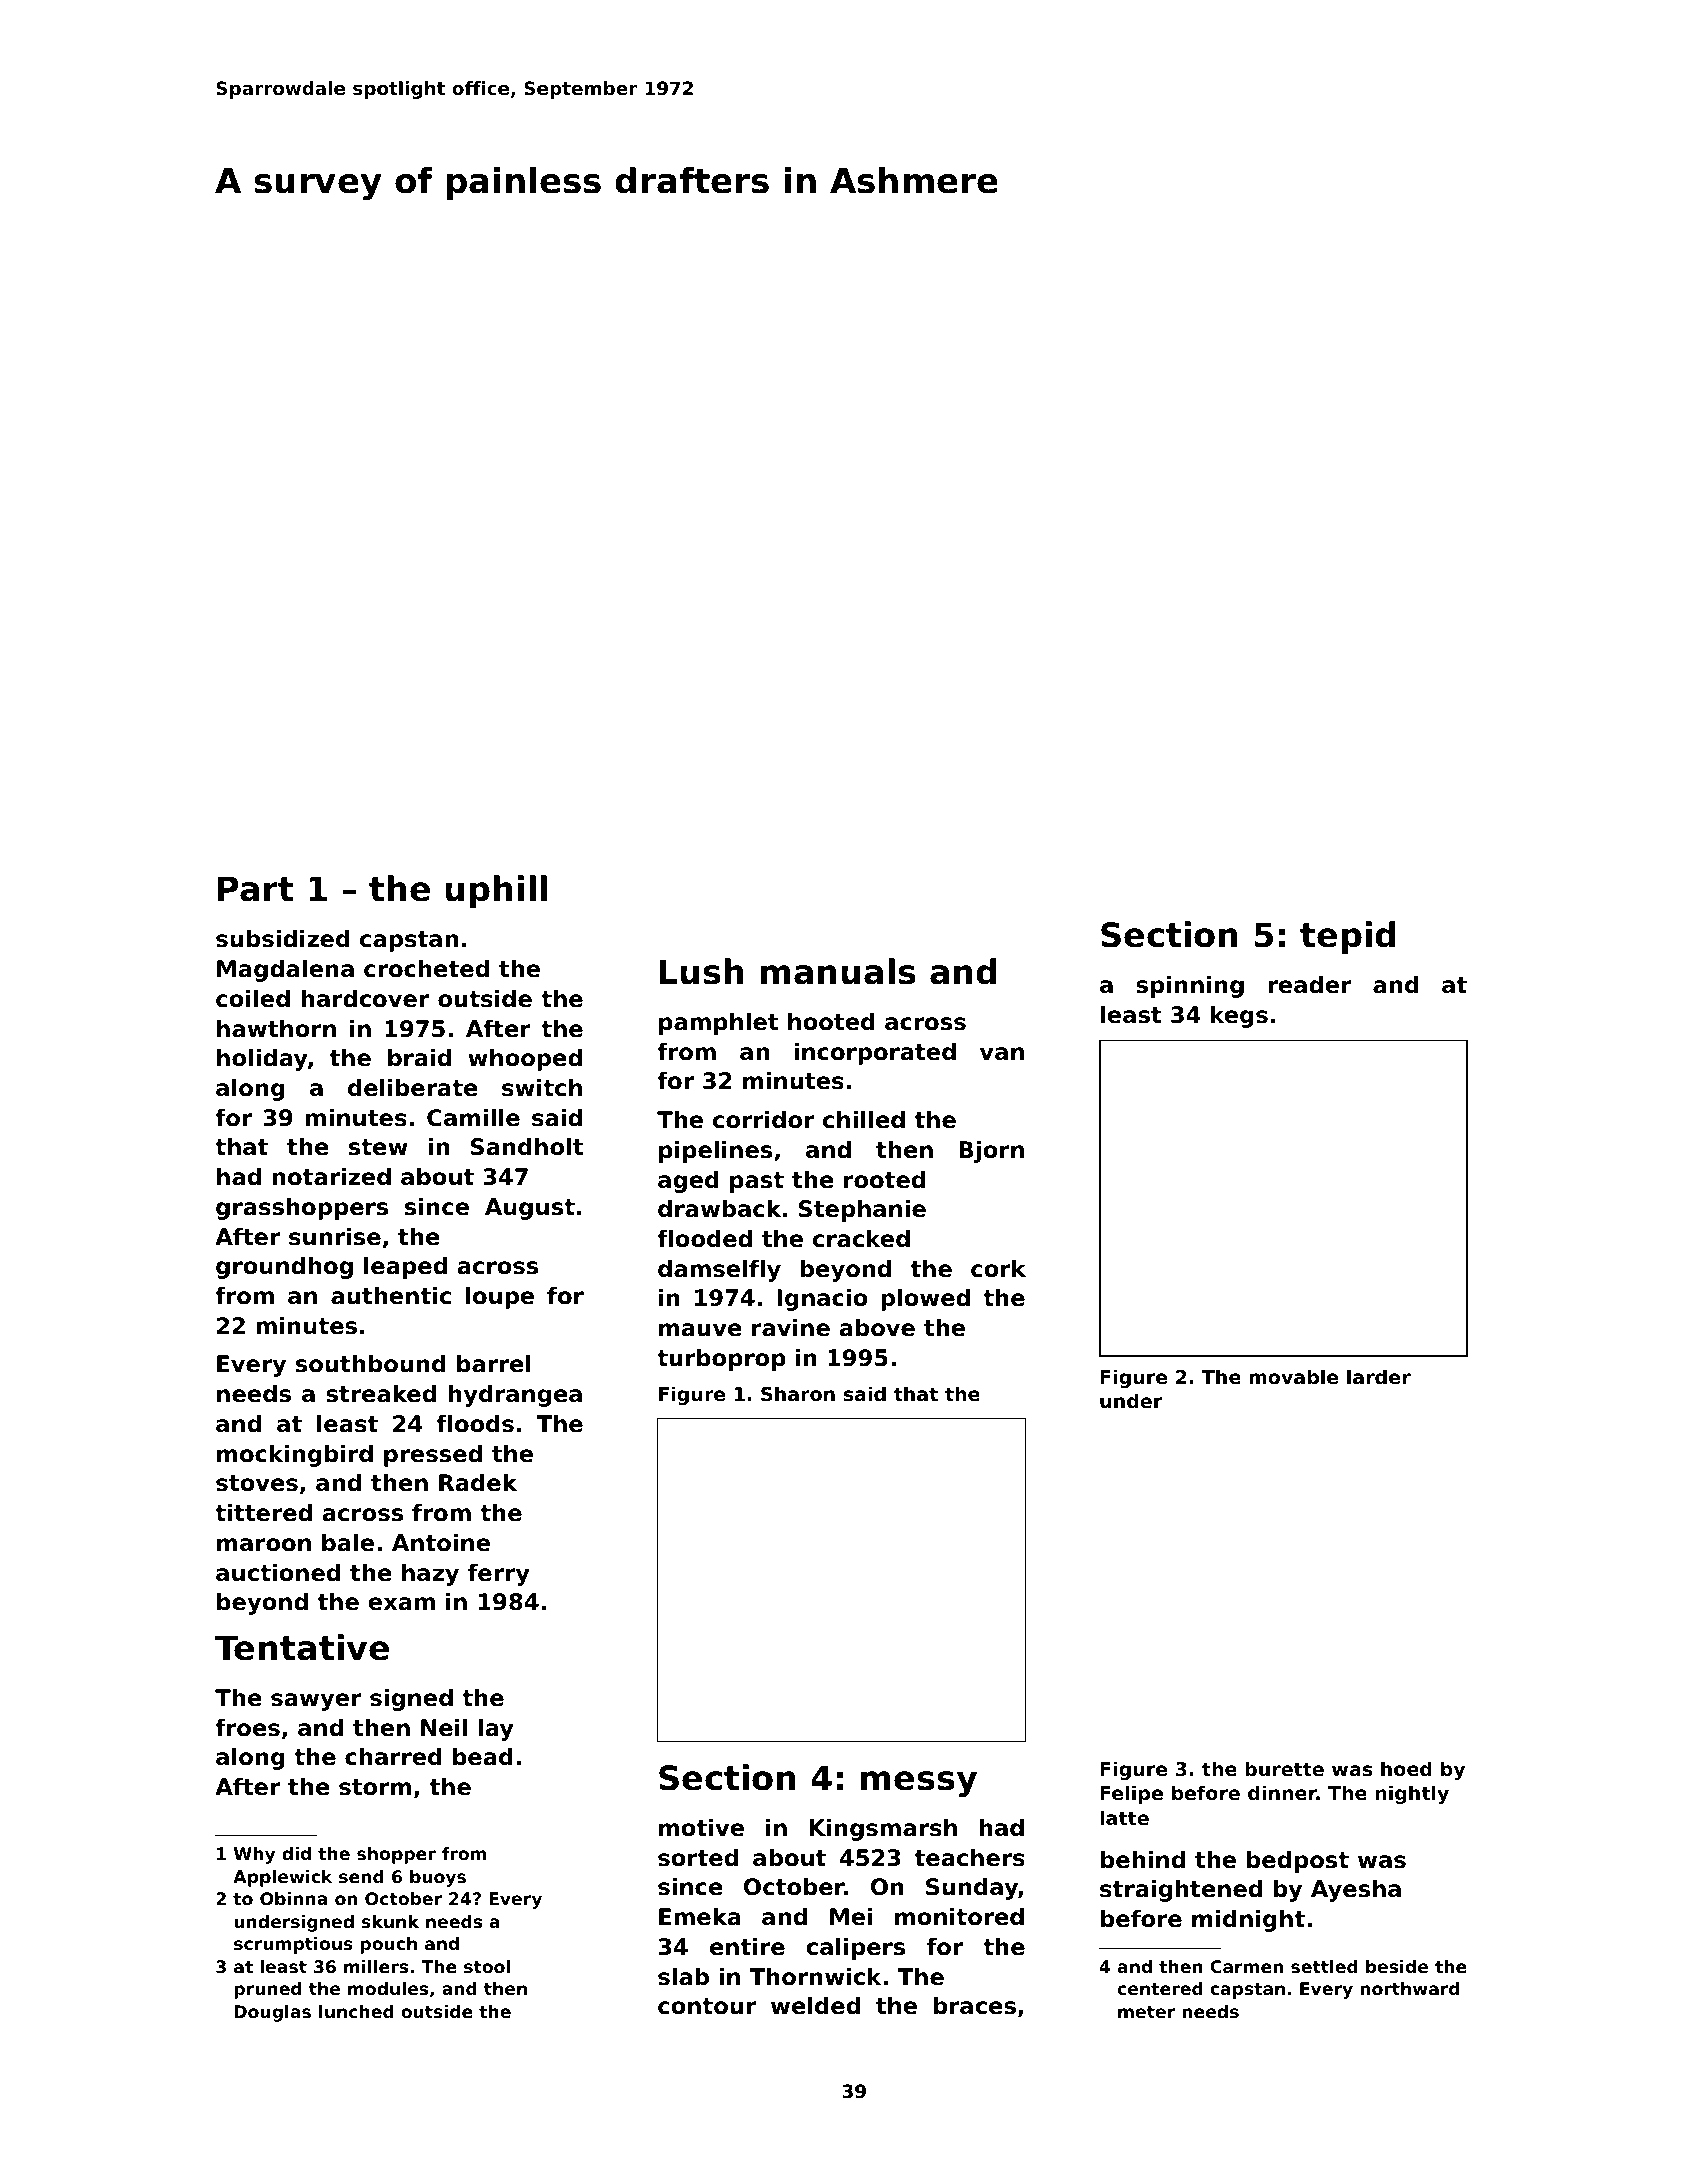 The height and width of the screenshot is (2178, 1683). Describe the element at coordinates (1409, 1988) in the screenshot. I see `northward` at that location.
